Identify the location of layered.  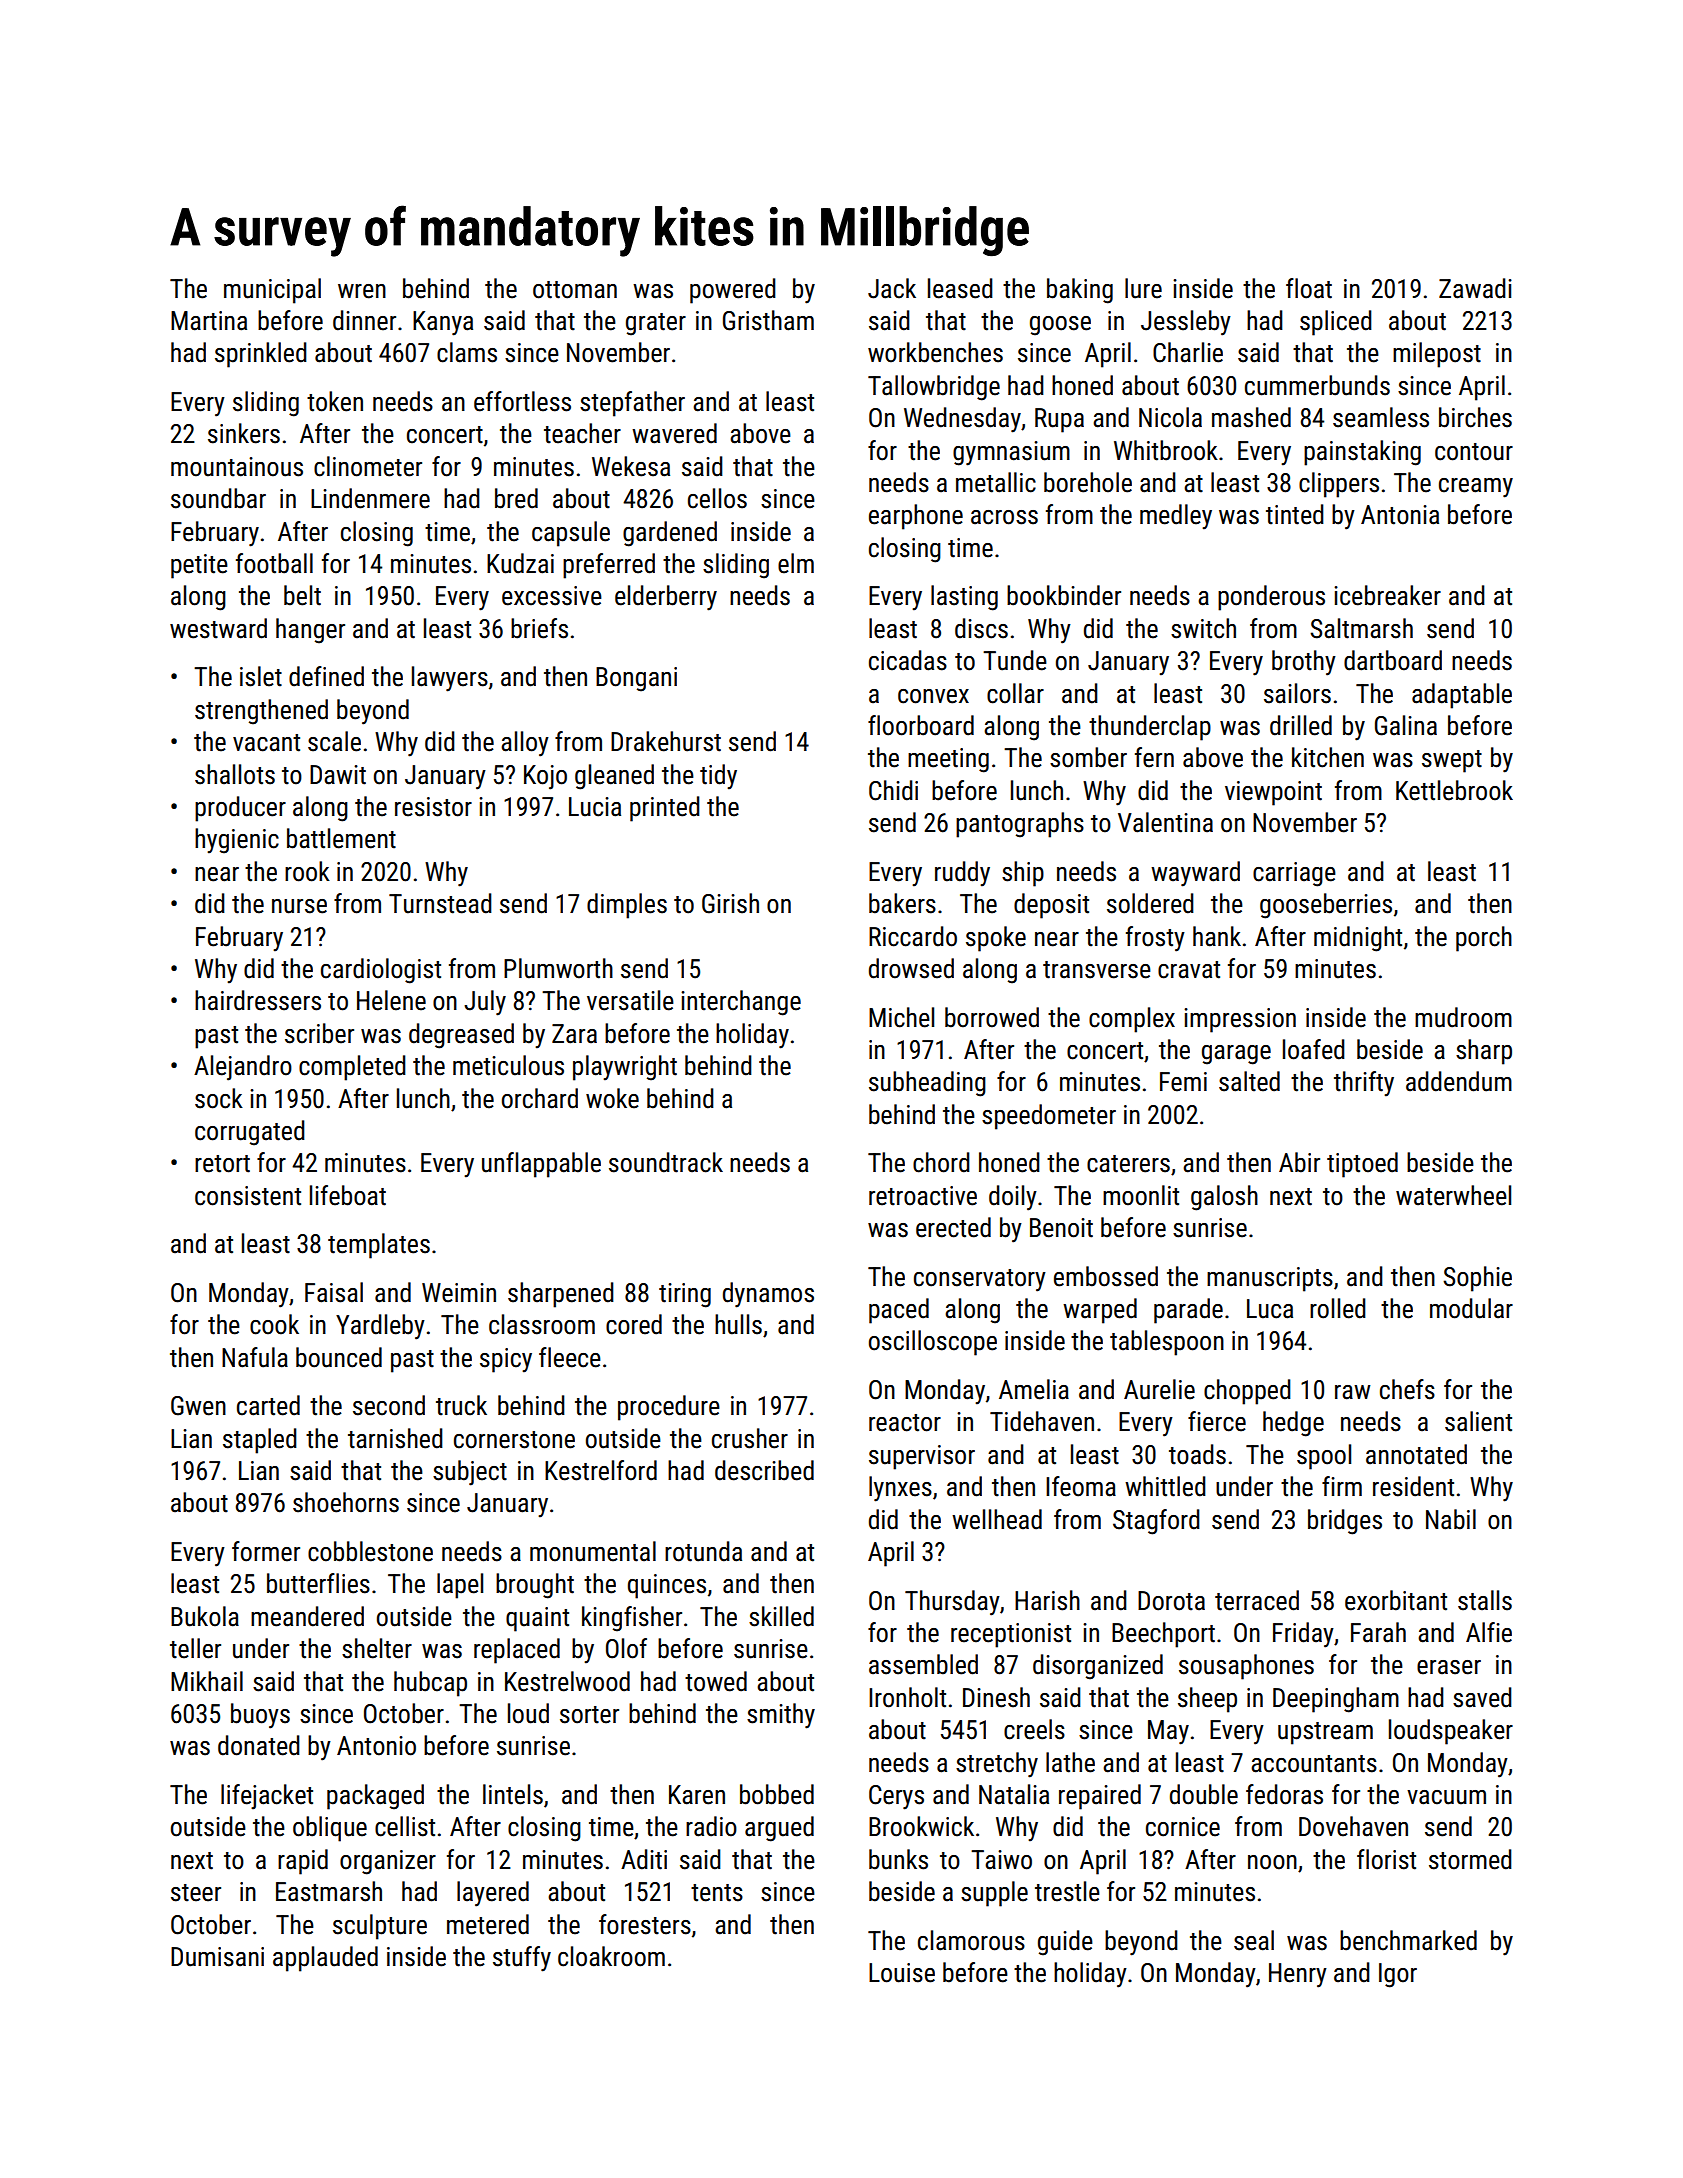
(493, 1894).
